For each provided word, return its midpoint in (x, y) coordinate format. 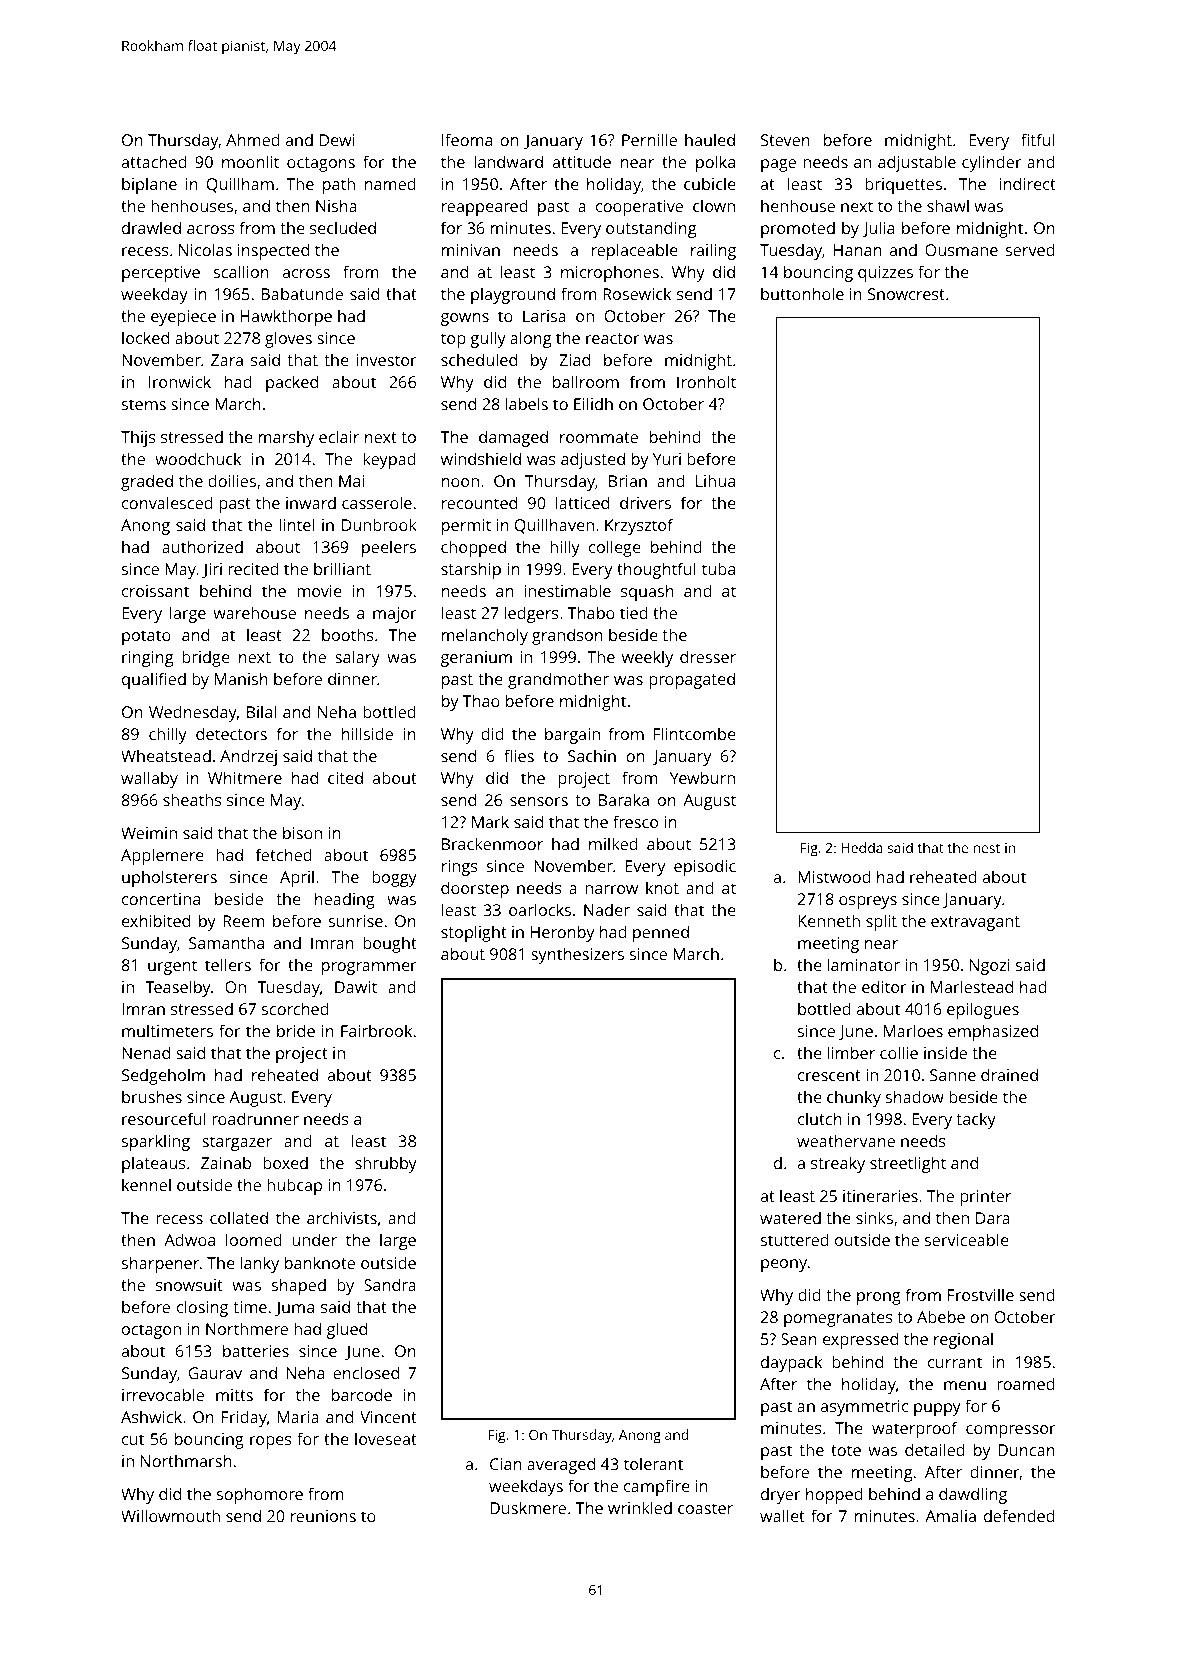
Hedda (862, 847)
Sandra (390, 1284)
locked (145, 337)
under (314, 1239)
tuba (718, 568)
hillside (367, 733)
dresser (708, 656)
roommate (599, 437)
